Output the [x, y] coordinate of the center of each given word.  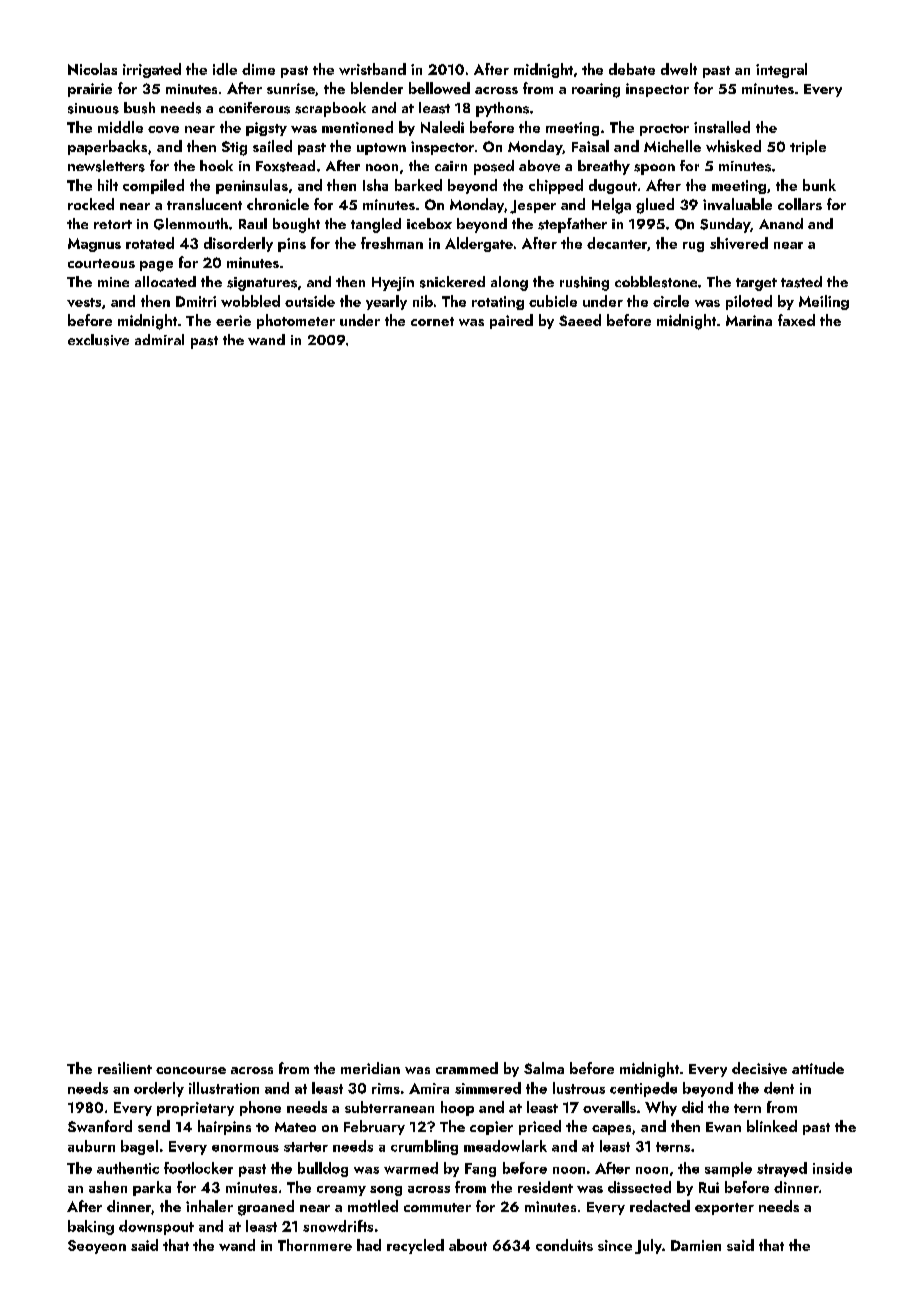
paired [511, 321]
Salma [544, 1068]
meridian [370, 1068]
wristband [372, 69]
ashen [108, 1187]
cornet [432, 321]
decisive [759, 1068]
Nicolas [92, 69]
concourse [191, 1070]
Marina [749, 320]
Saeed [580, 320]
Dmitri [196, 301]
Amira [429, 1088]
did [692, 1107]
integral [781, 70]
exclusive [98, 340]
